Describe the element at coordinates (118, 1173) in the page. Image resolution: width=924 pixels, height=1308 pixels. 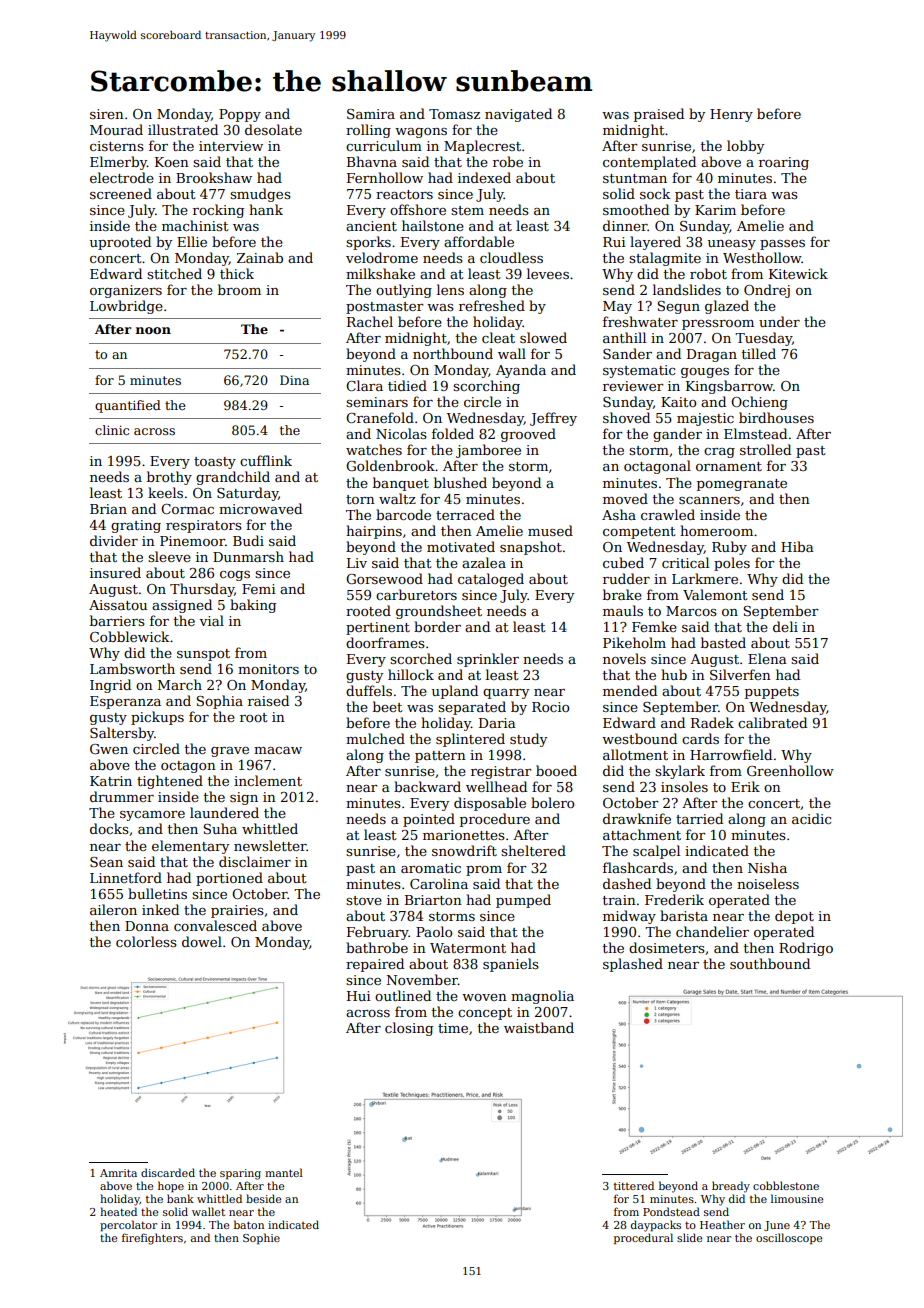
I see `Amrita` at that location.
